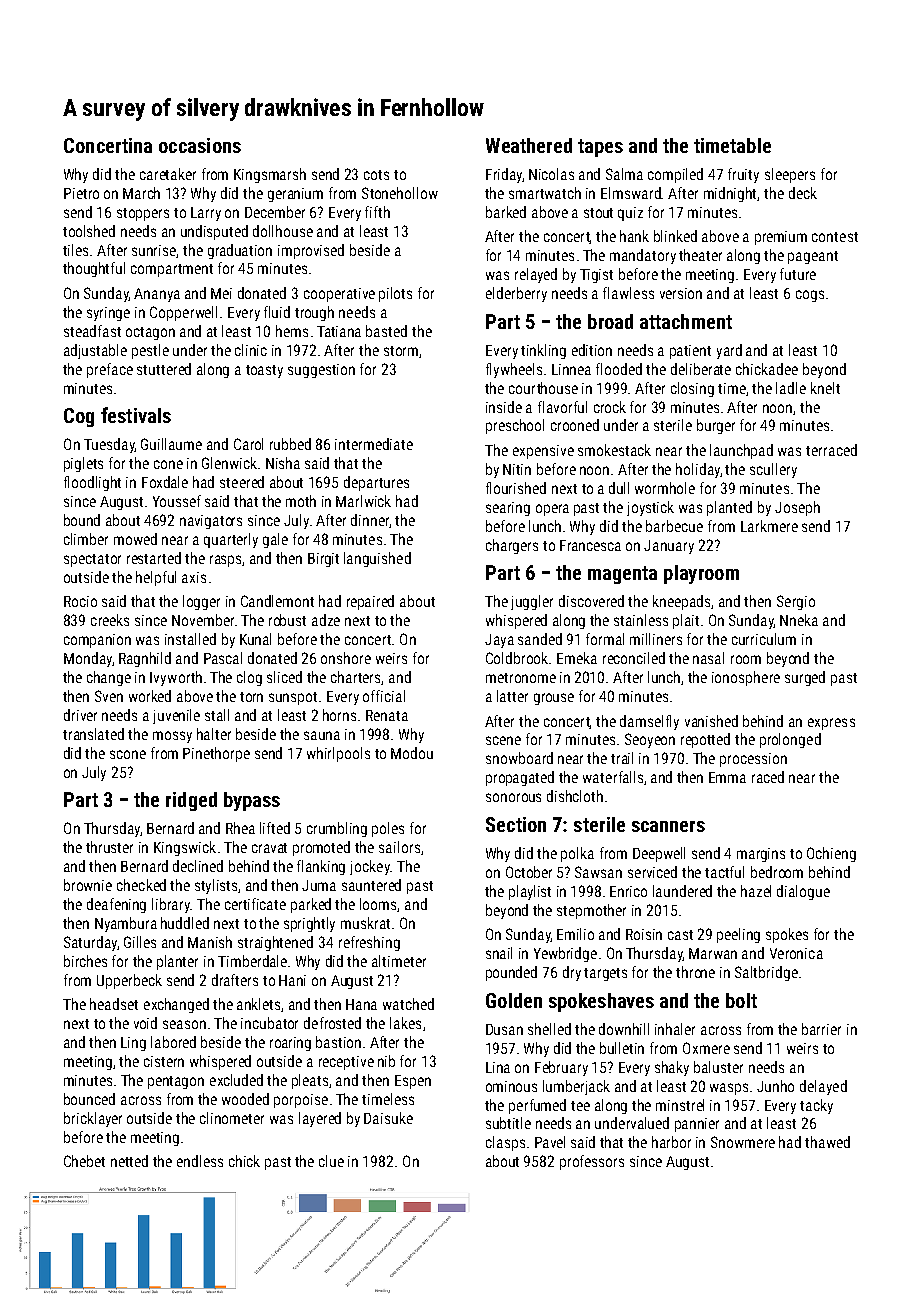 The height and width of the screenshot is (1314, 924). What do you see at coordinates (338, 1042) in the screenshot?
I see `bastion` at bounding box center [338, 1042].
